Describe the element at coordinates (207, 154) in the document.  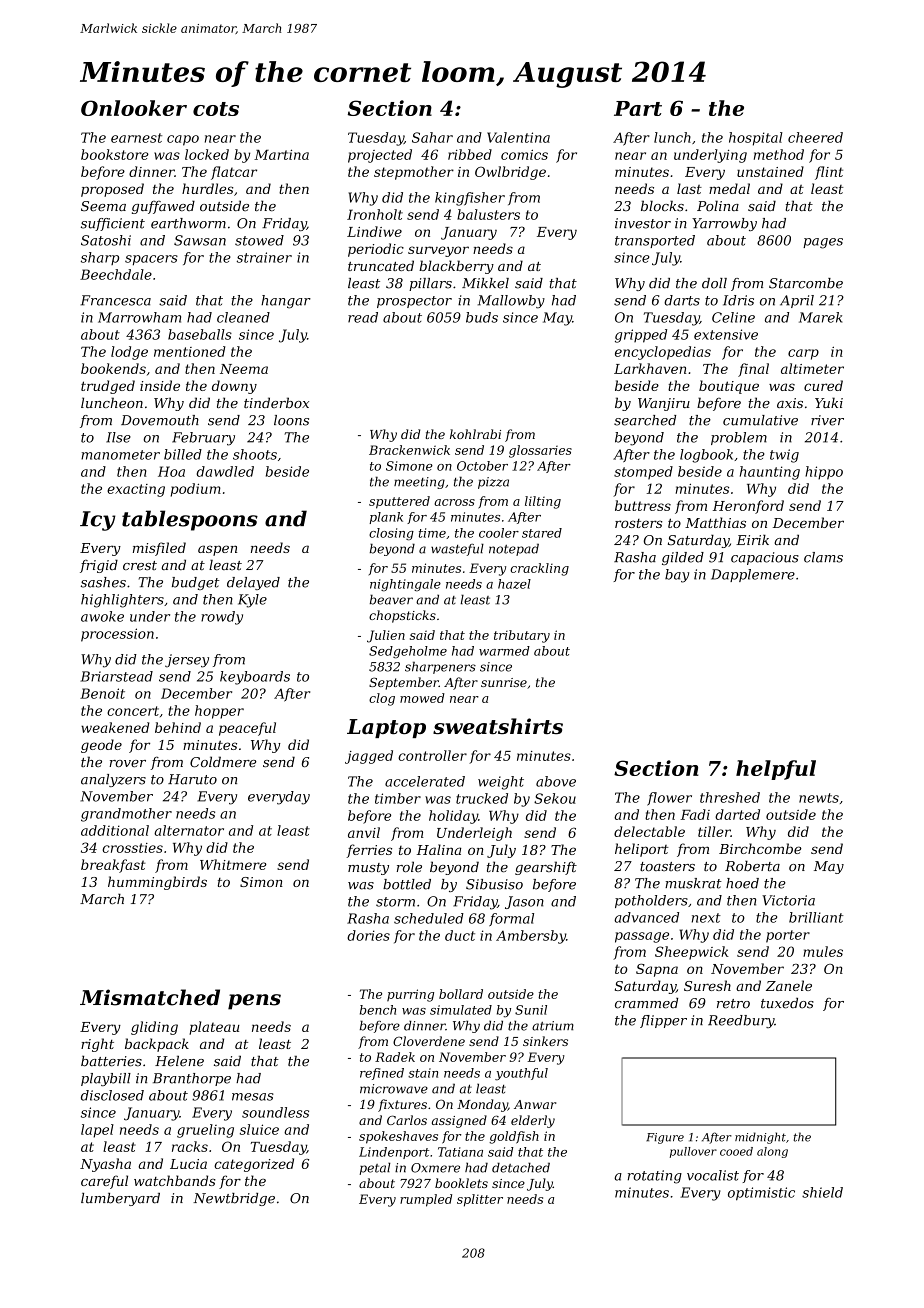
I see `locked` at that location.
